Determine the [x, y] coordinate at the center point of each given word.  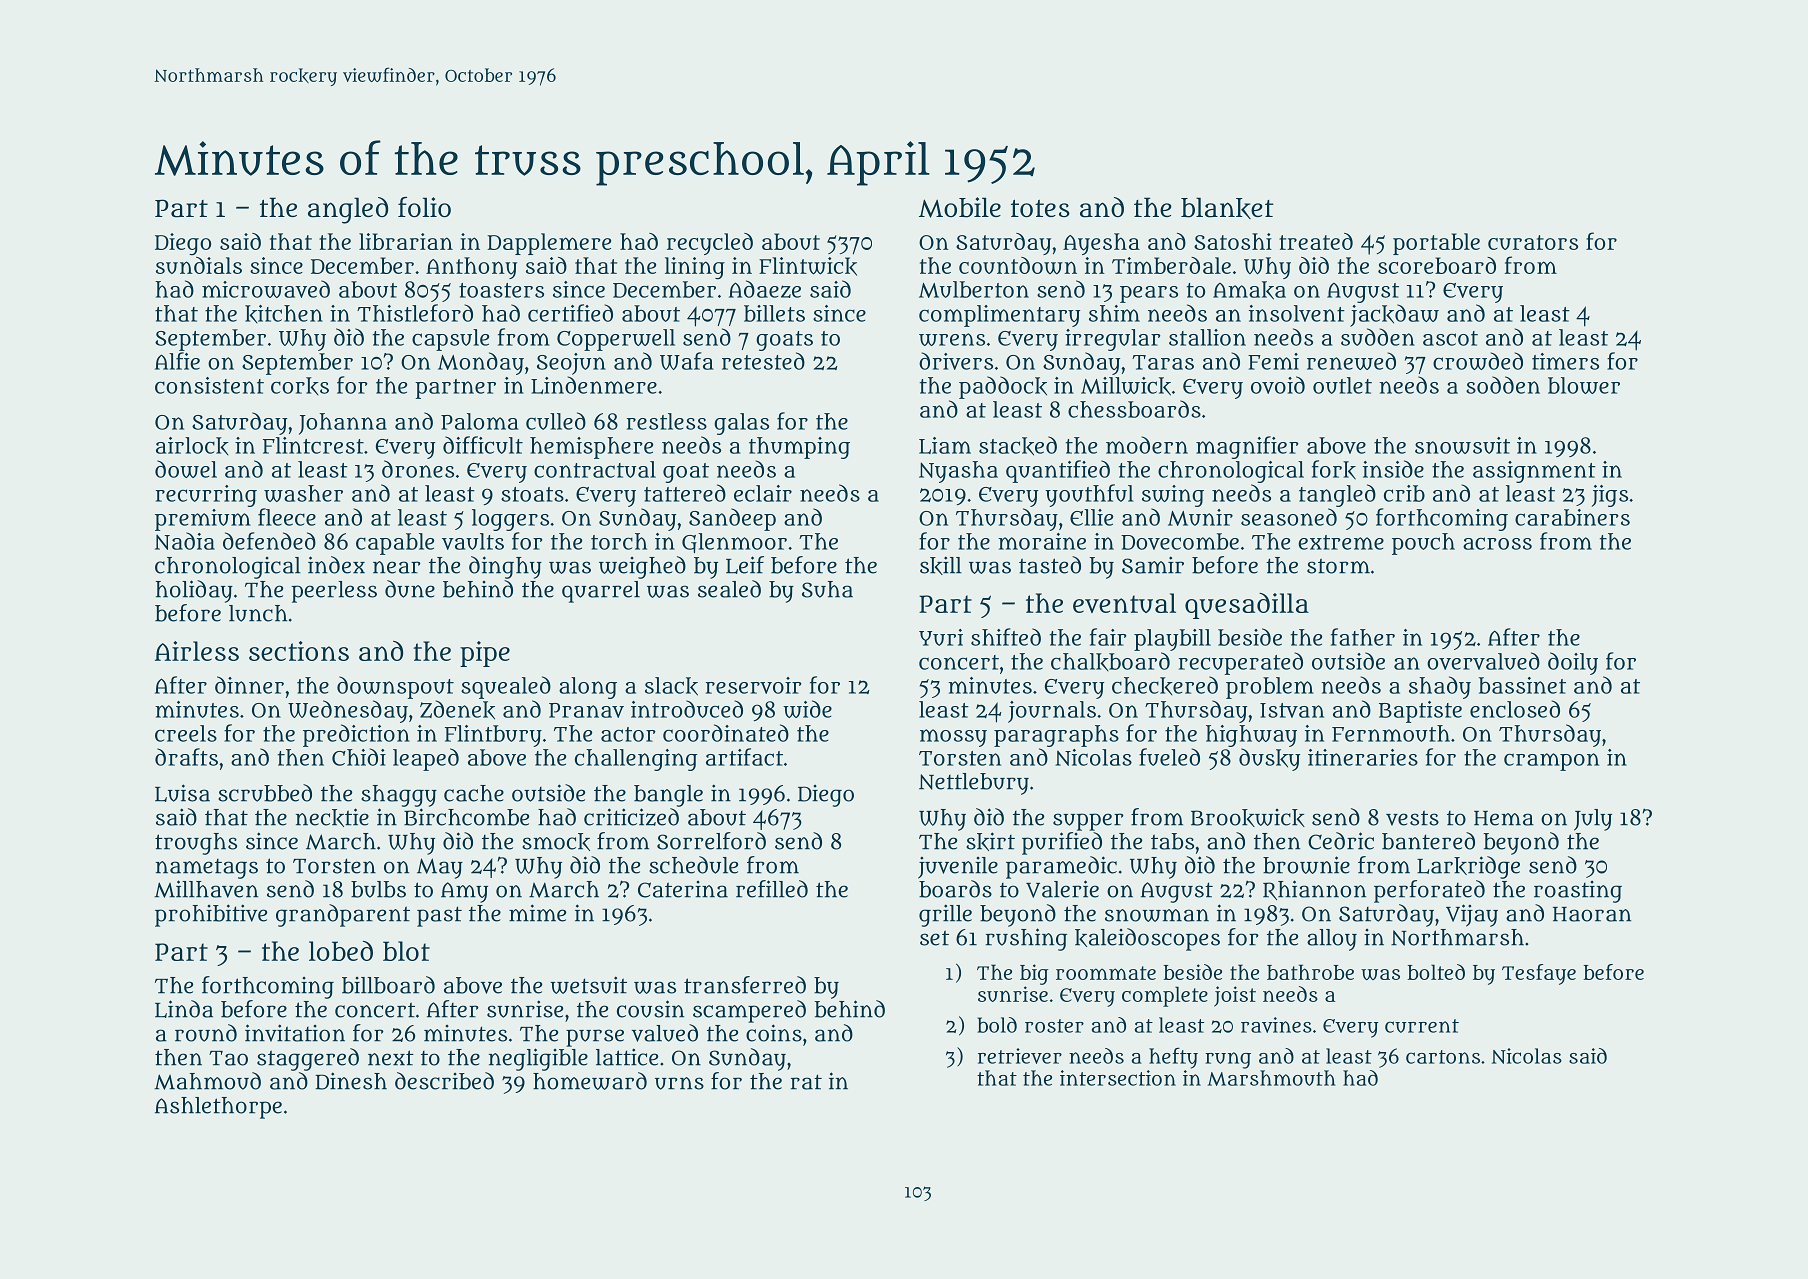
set [934, 938]
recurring [206, 496]
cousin [650, 1009]
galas [741, 424]
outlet [1342, 385]
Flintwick [808, 266]
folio [424, 207]
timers [1565, 361]
